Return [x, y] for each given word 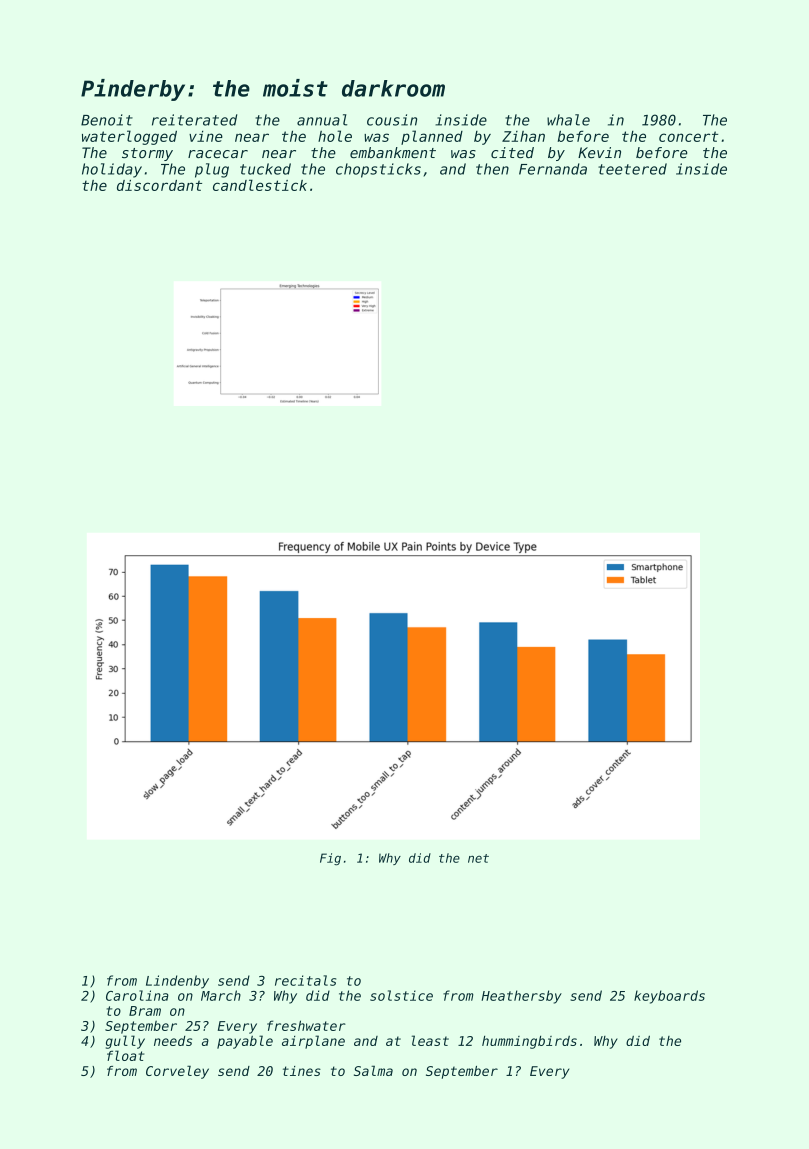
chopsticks [378, 170]
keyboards [669, 997]
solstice [401, 995]
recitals [305, 980]
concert [688, 136]
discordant [159, 185]
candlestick [260, 185]
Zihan [523, 136]
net [478, 858]
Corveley [177, 1072]
